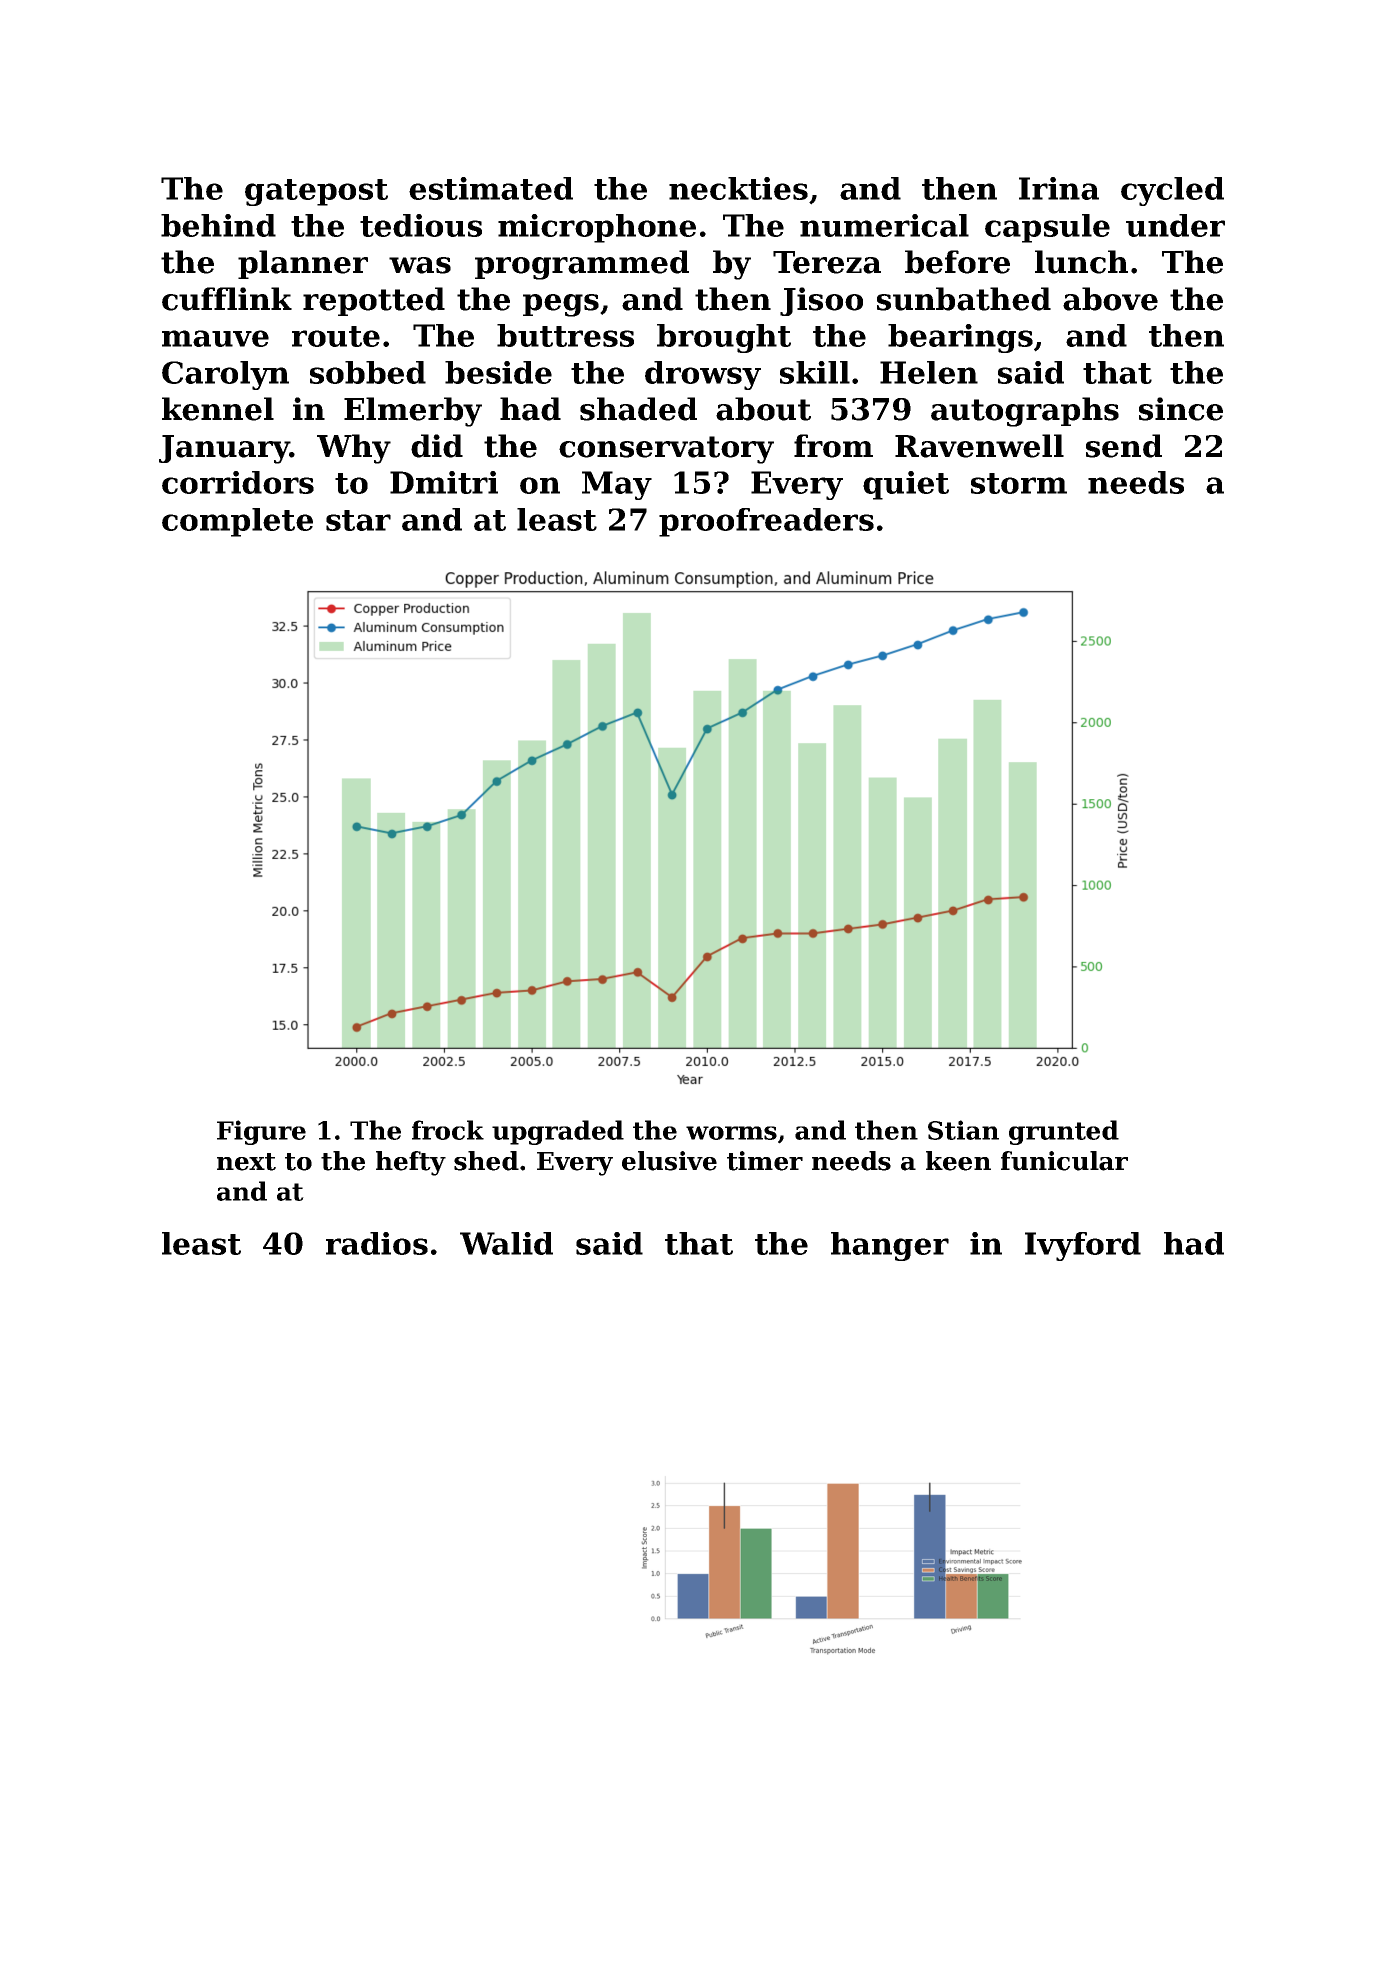 The height and width of the page is (1969, 1386). I want to click on Stian, so click(963, 1130).
